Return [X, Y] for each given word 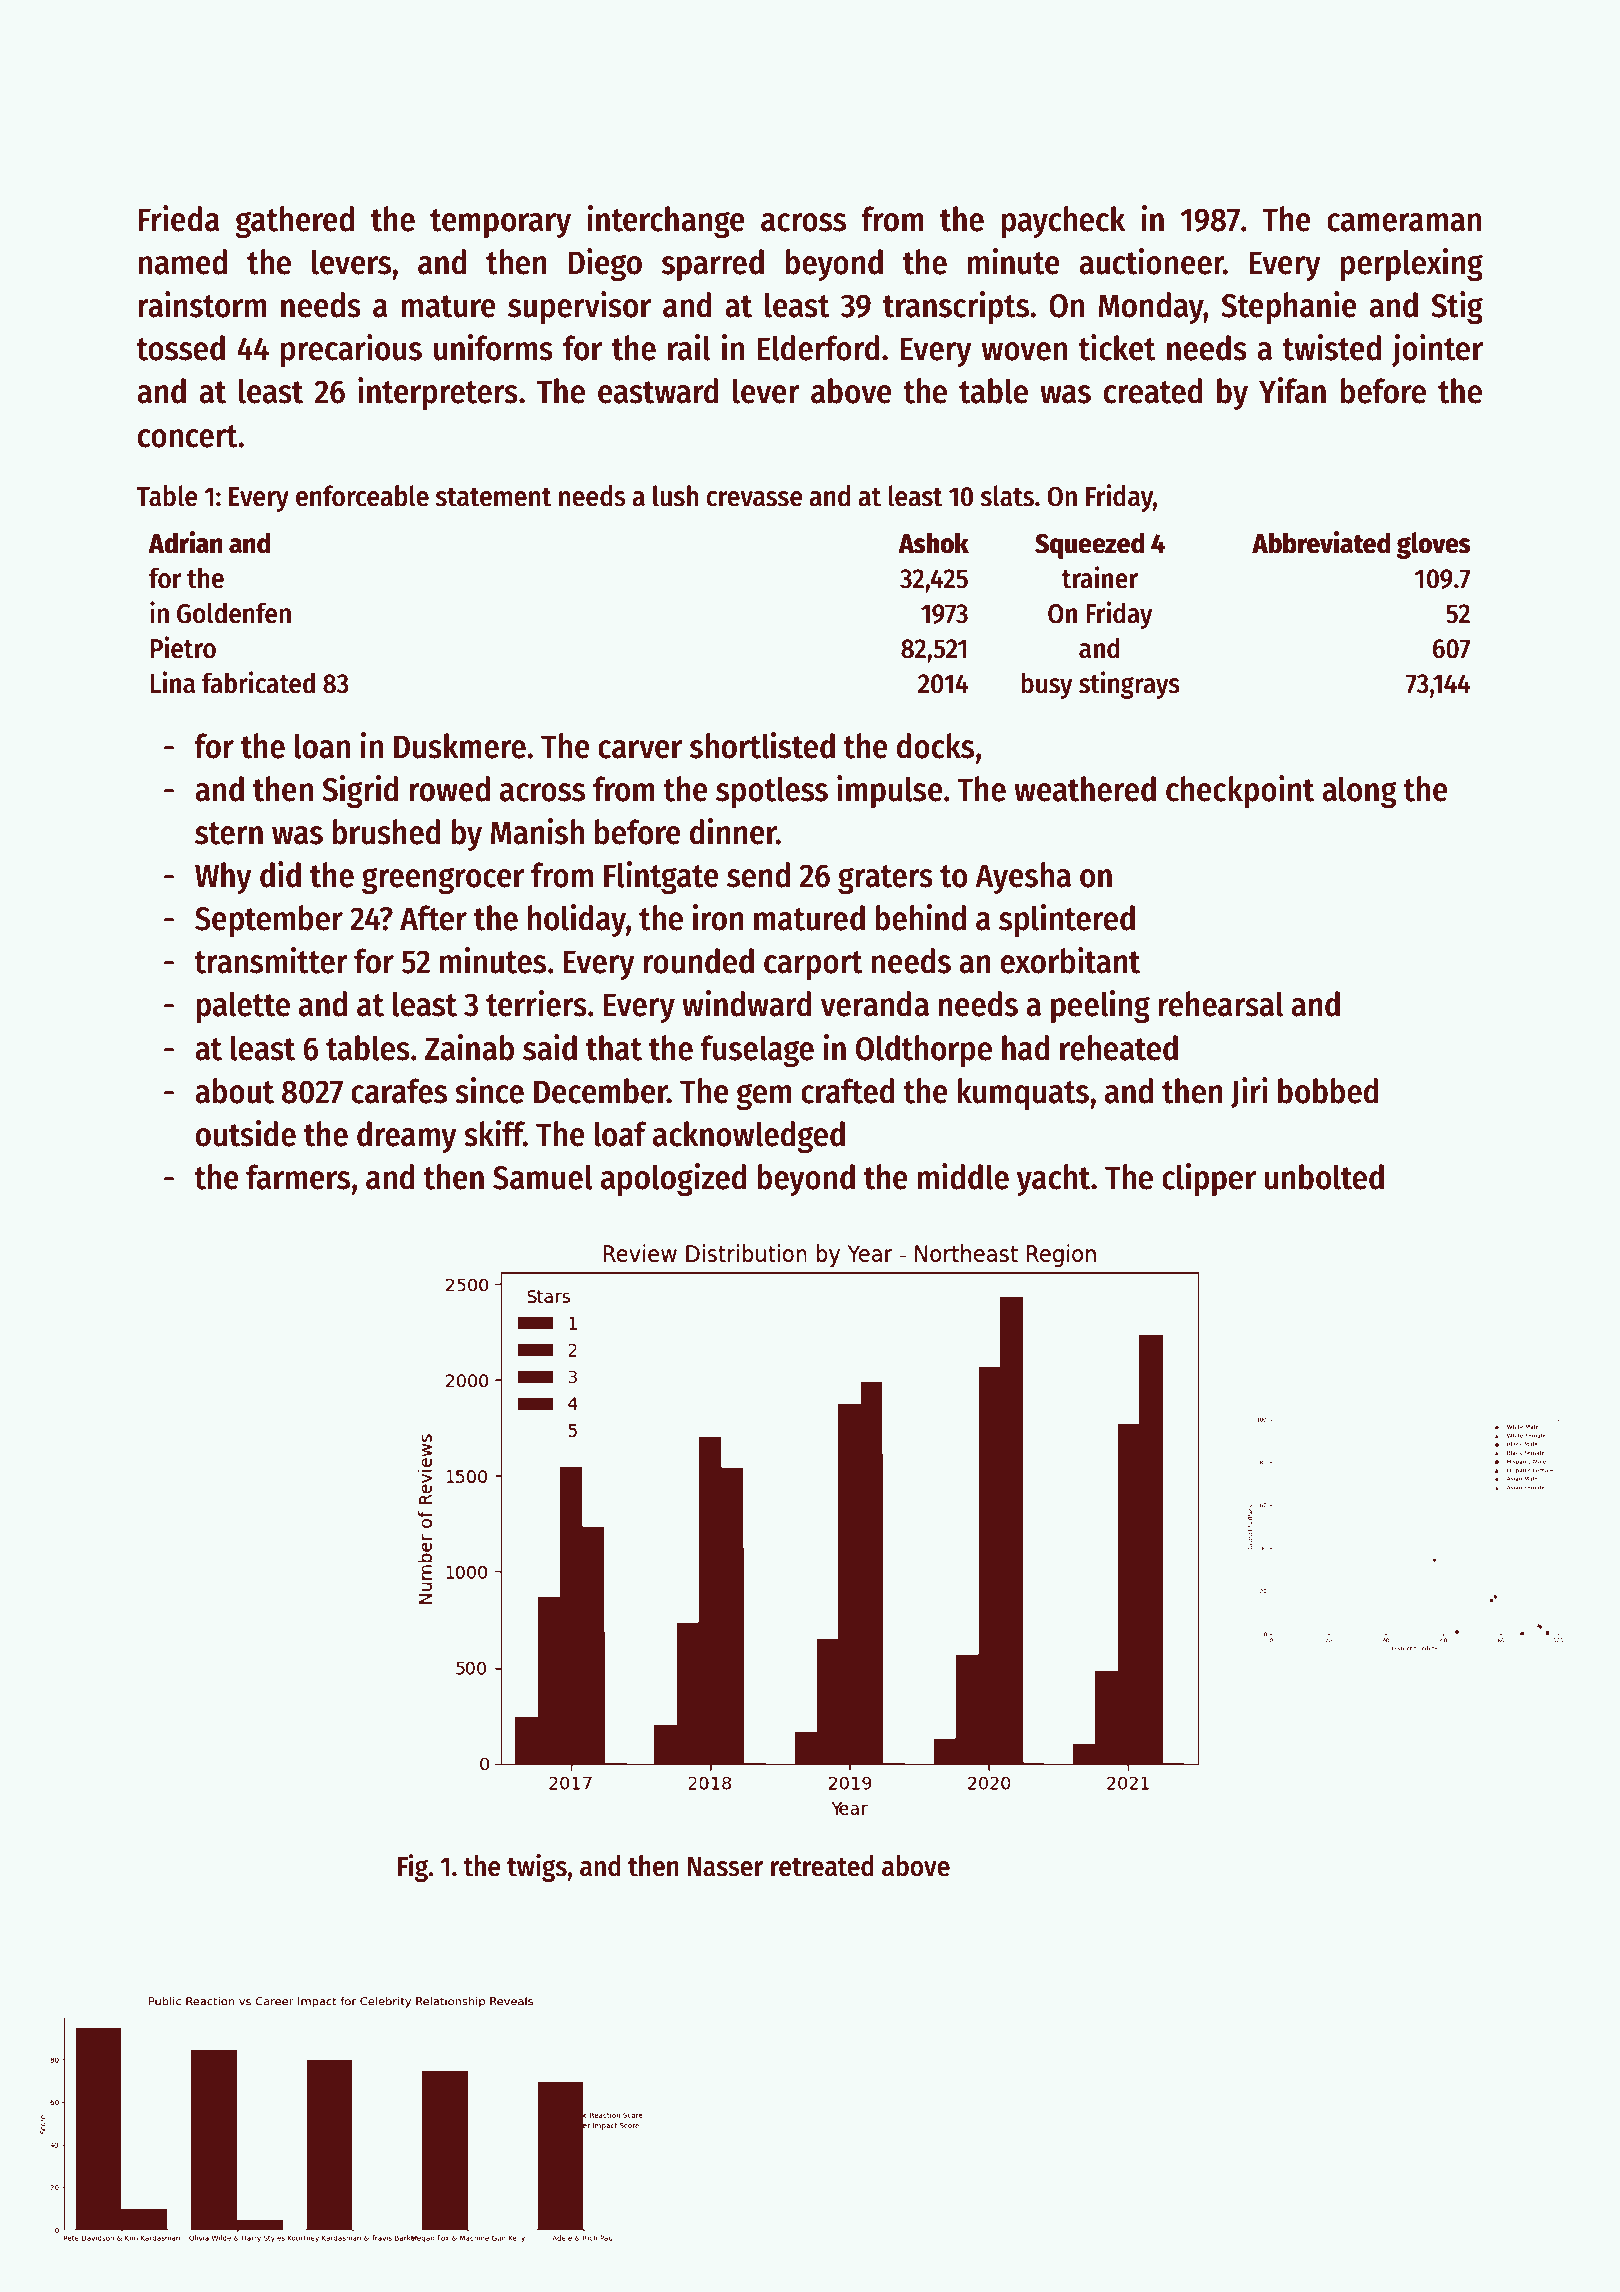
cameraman [1404, 222]
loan [322, 746]
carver [640, 749]
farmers [298, 1177]
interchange [666, 221]
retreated [822, 1866]
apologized [674, 1179]
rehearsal [1221, 1004]
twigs [537, 1868]
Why [223, 878]
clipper [1209, 1179]
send [758, 875]
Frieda [179, 218]
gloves [1434, 545]
